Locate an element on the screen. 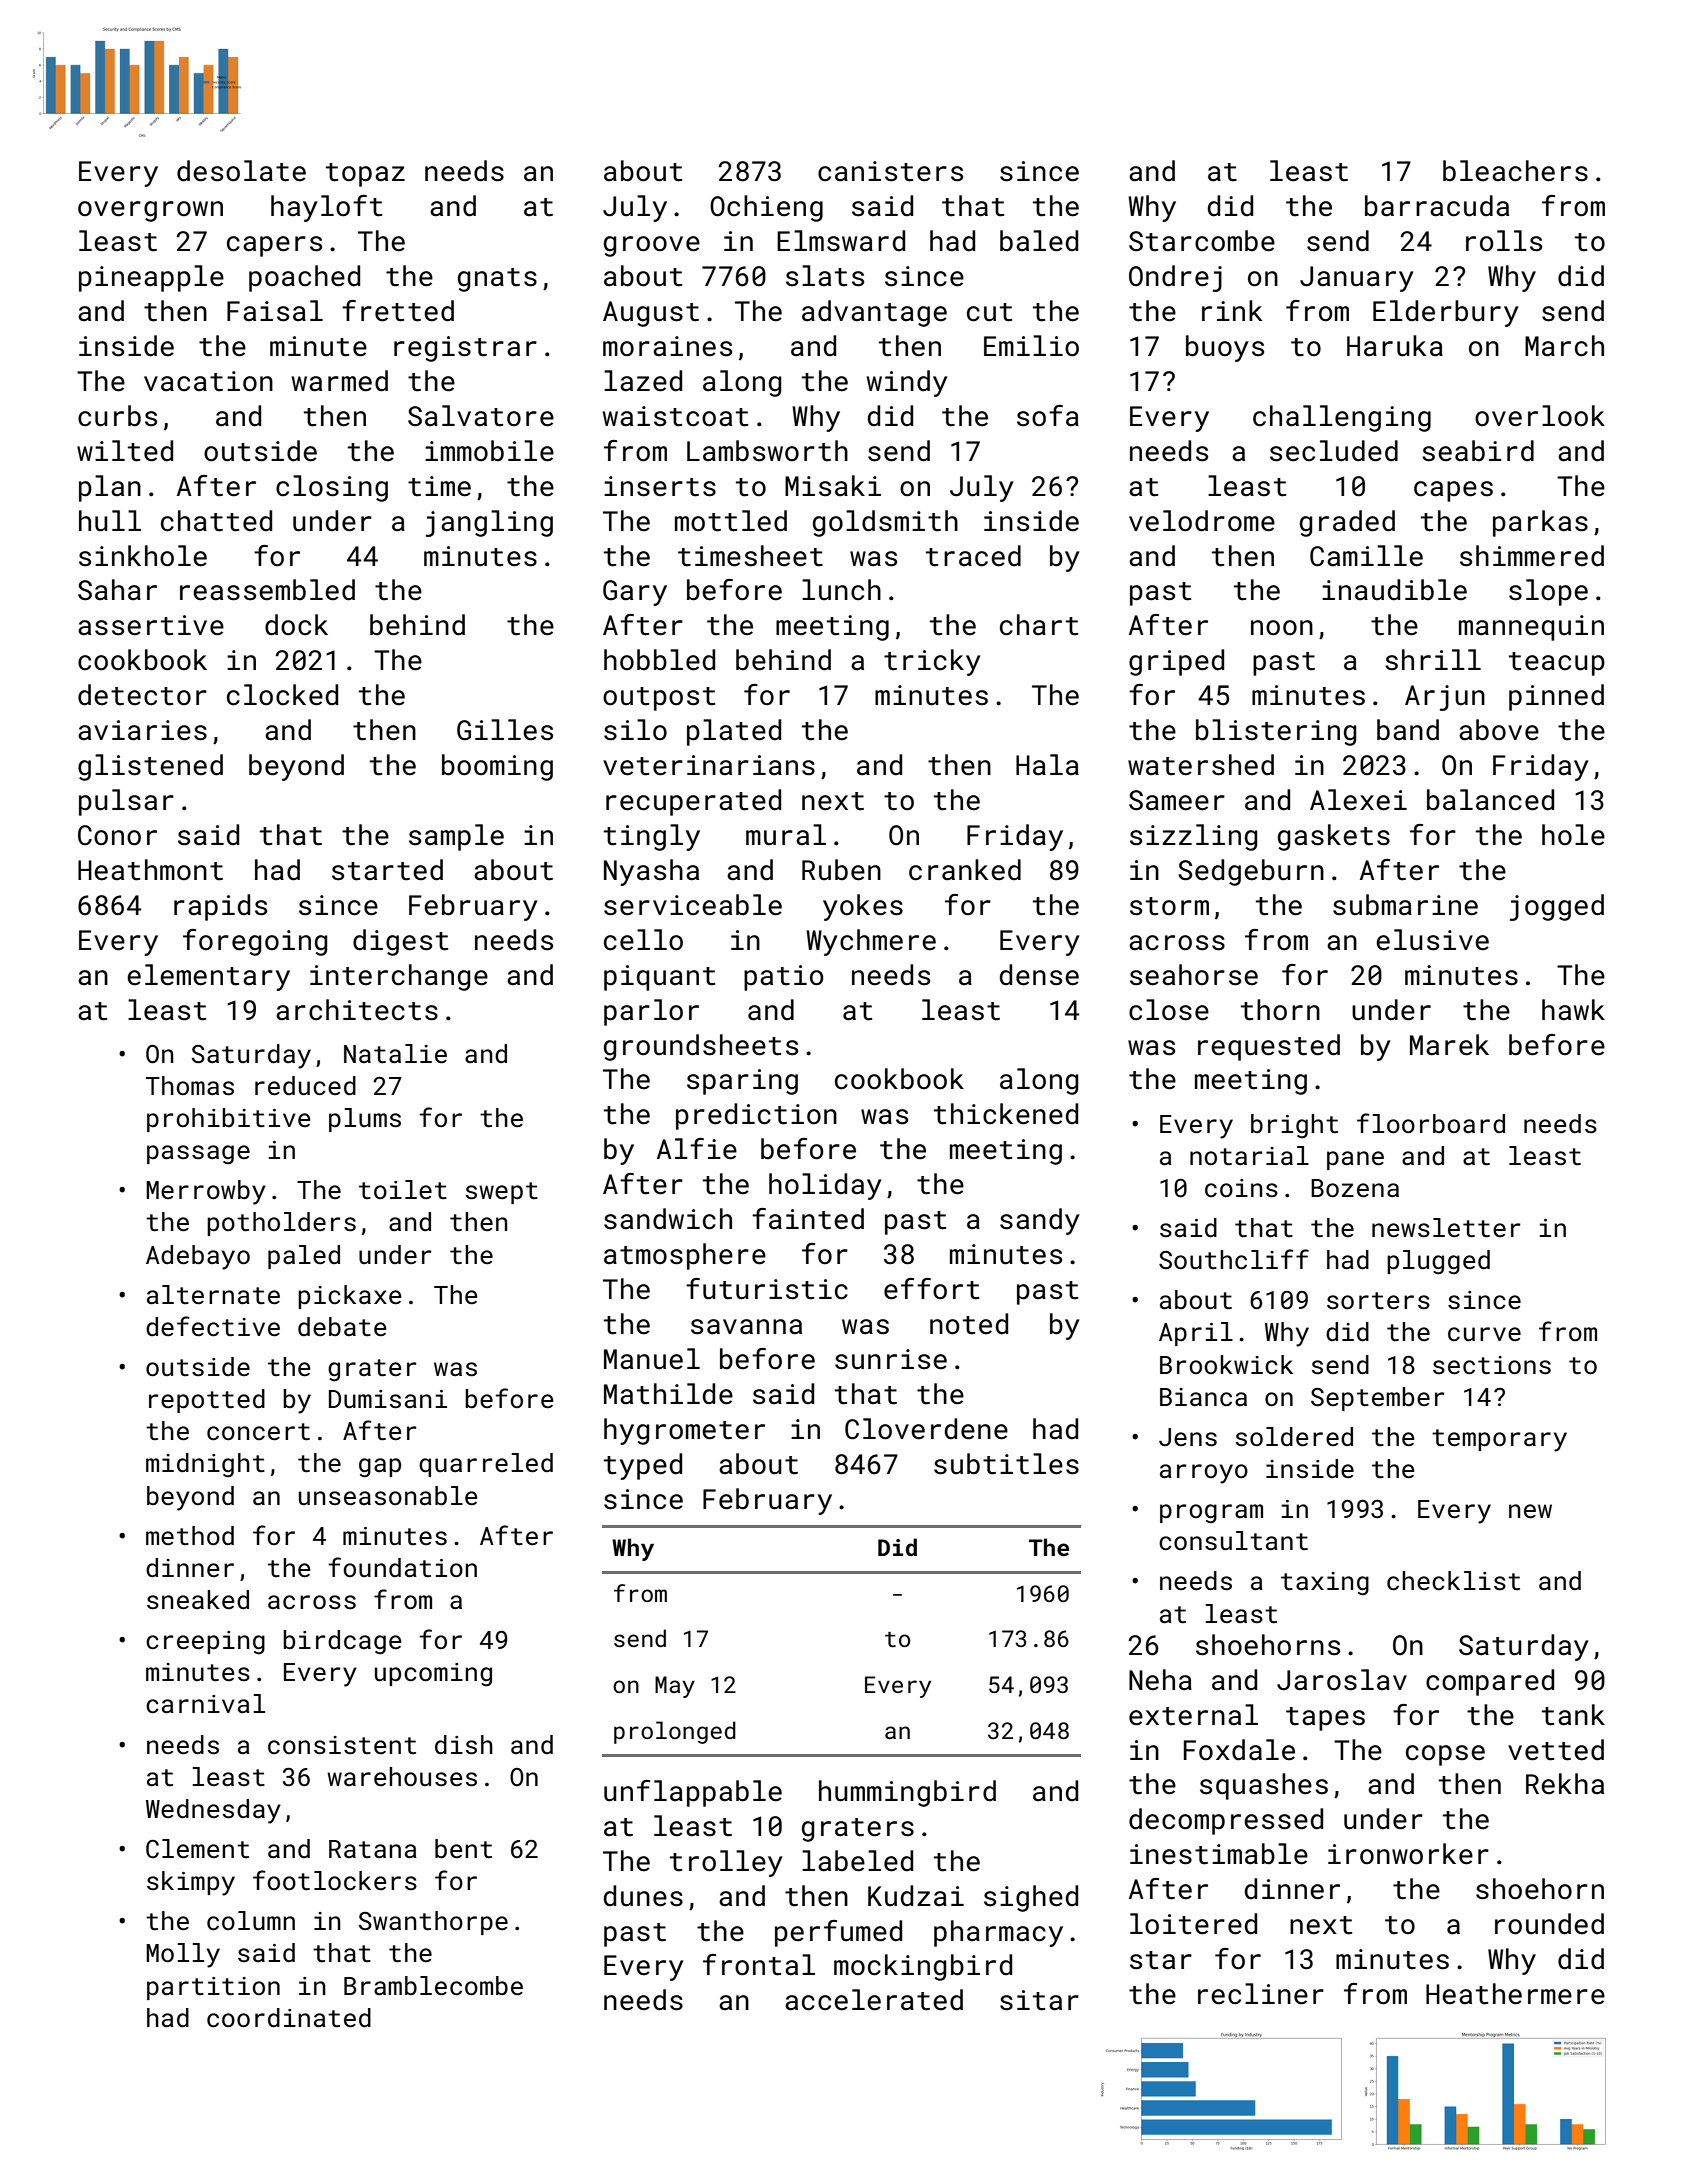 The height and width of the screenshot is (2178, 1683). Wychmere is located at coordinates (871, 942).
